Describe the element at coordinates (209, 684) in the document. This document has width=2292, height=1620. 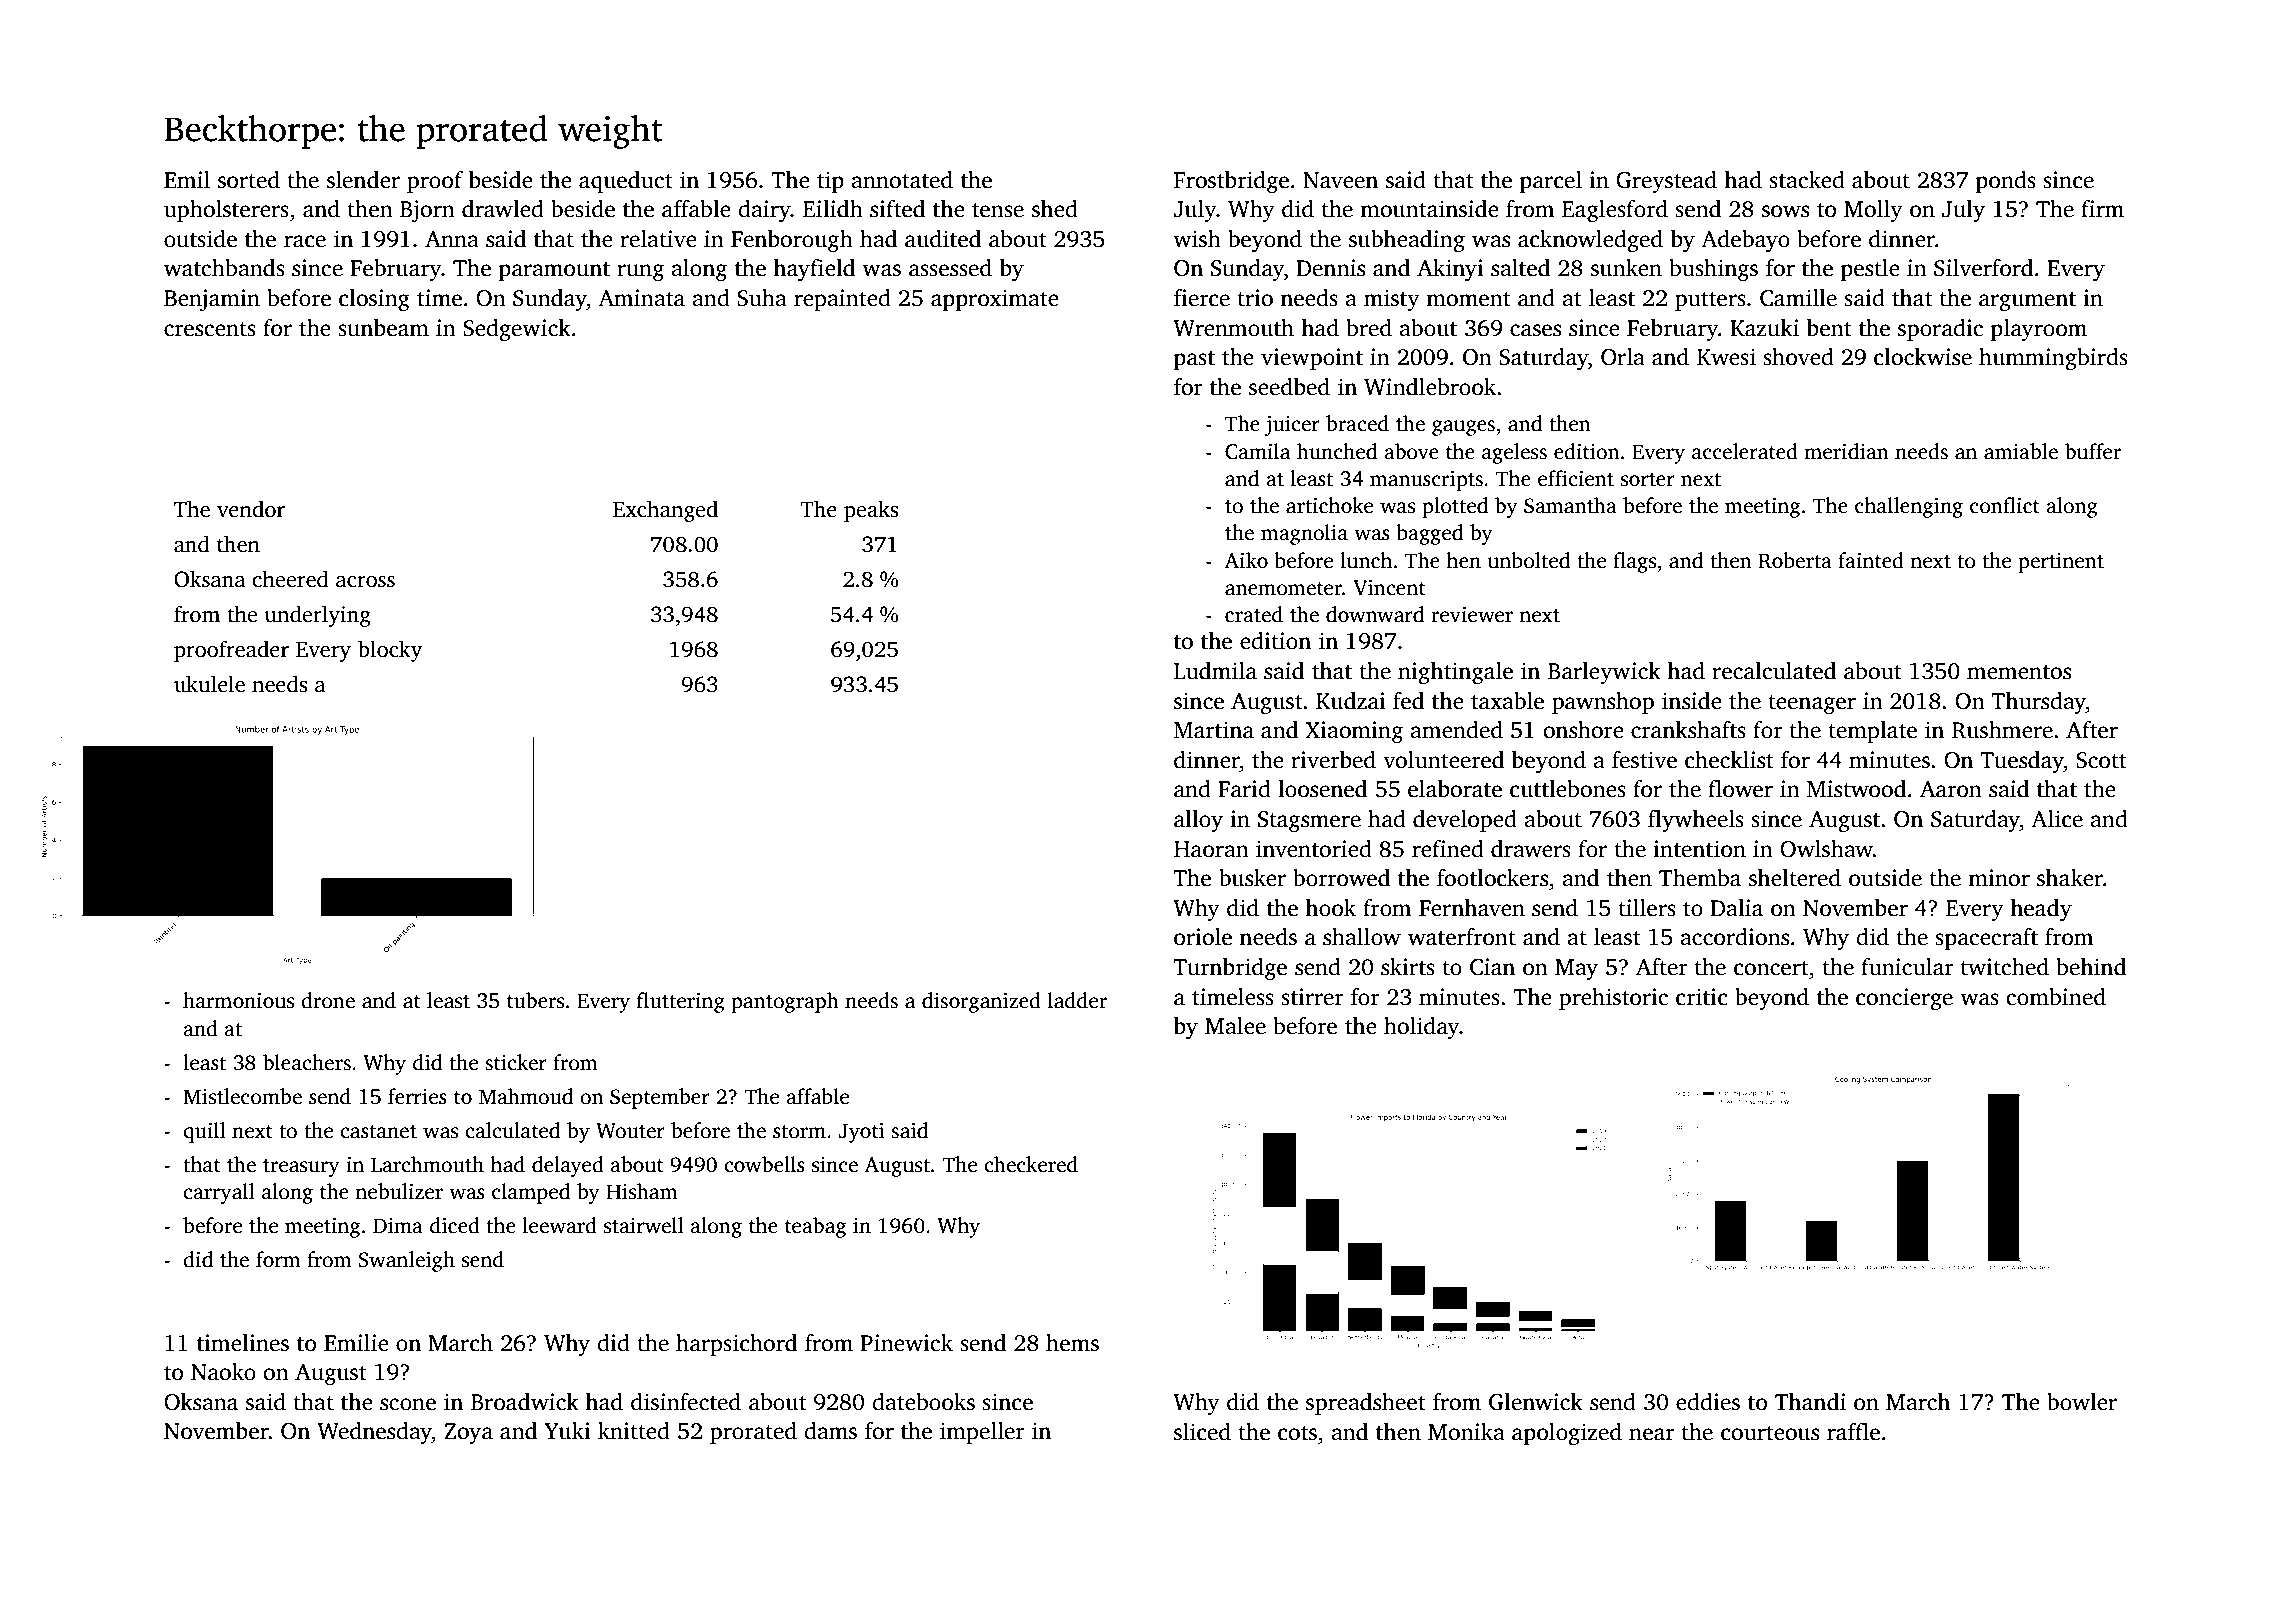
I see `ukulele` at that location.
